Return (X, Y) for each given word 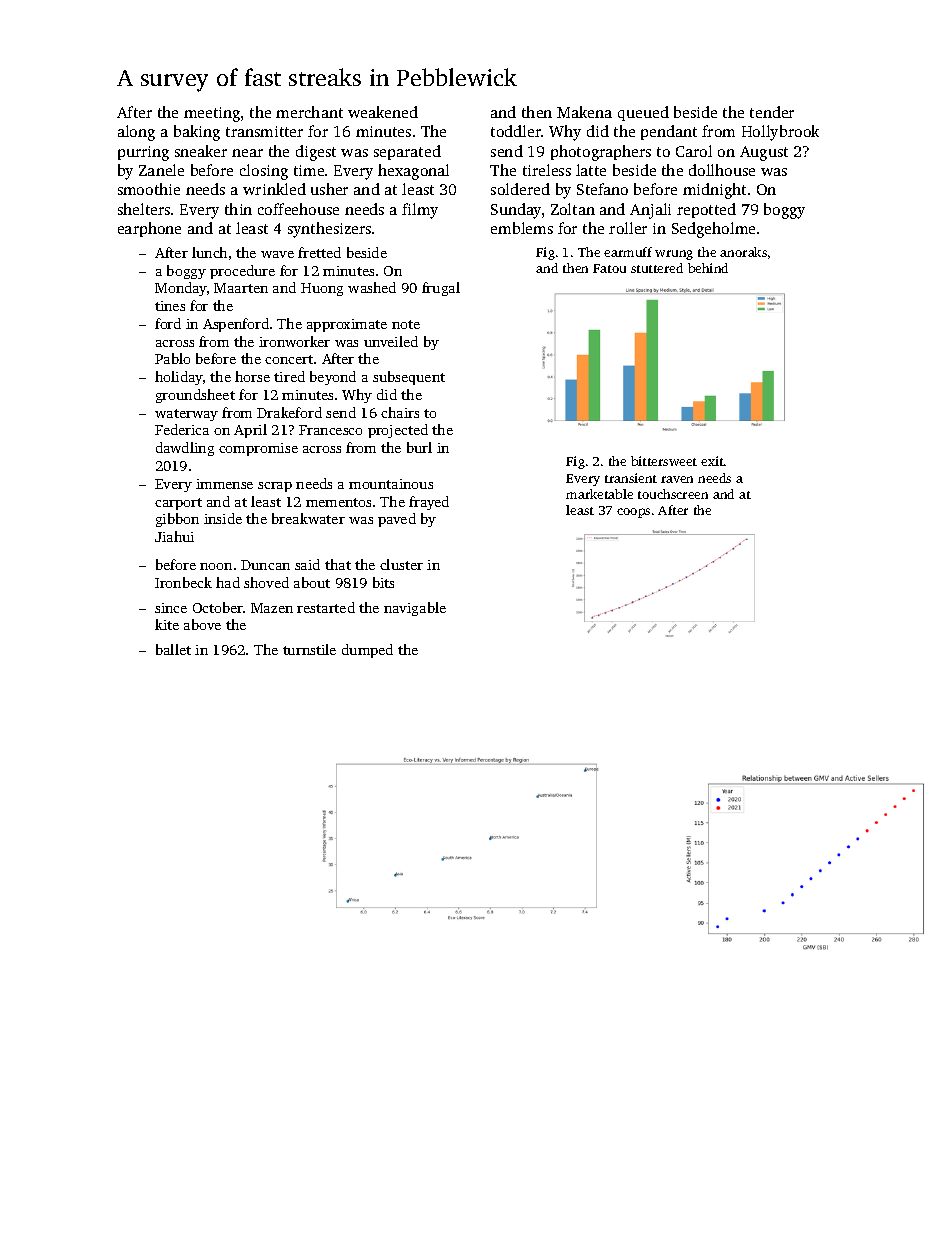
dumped (367, 651)
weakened (383, 112)
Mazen (272, 608)
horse (252, 376)
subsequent (409, 378)
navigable (415, 609)
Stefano (602, 189)
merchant (309, 112)
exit (712, 461)
